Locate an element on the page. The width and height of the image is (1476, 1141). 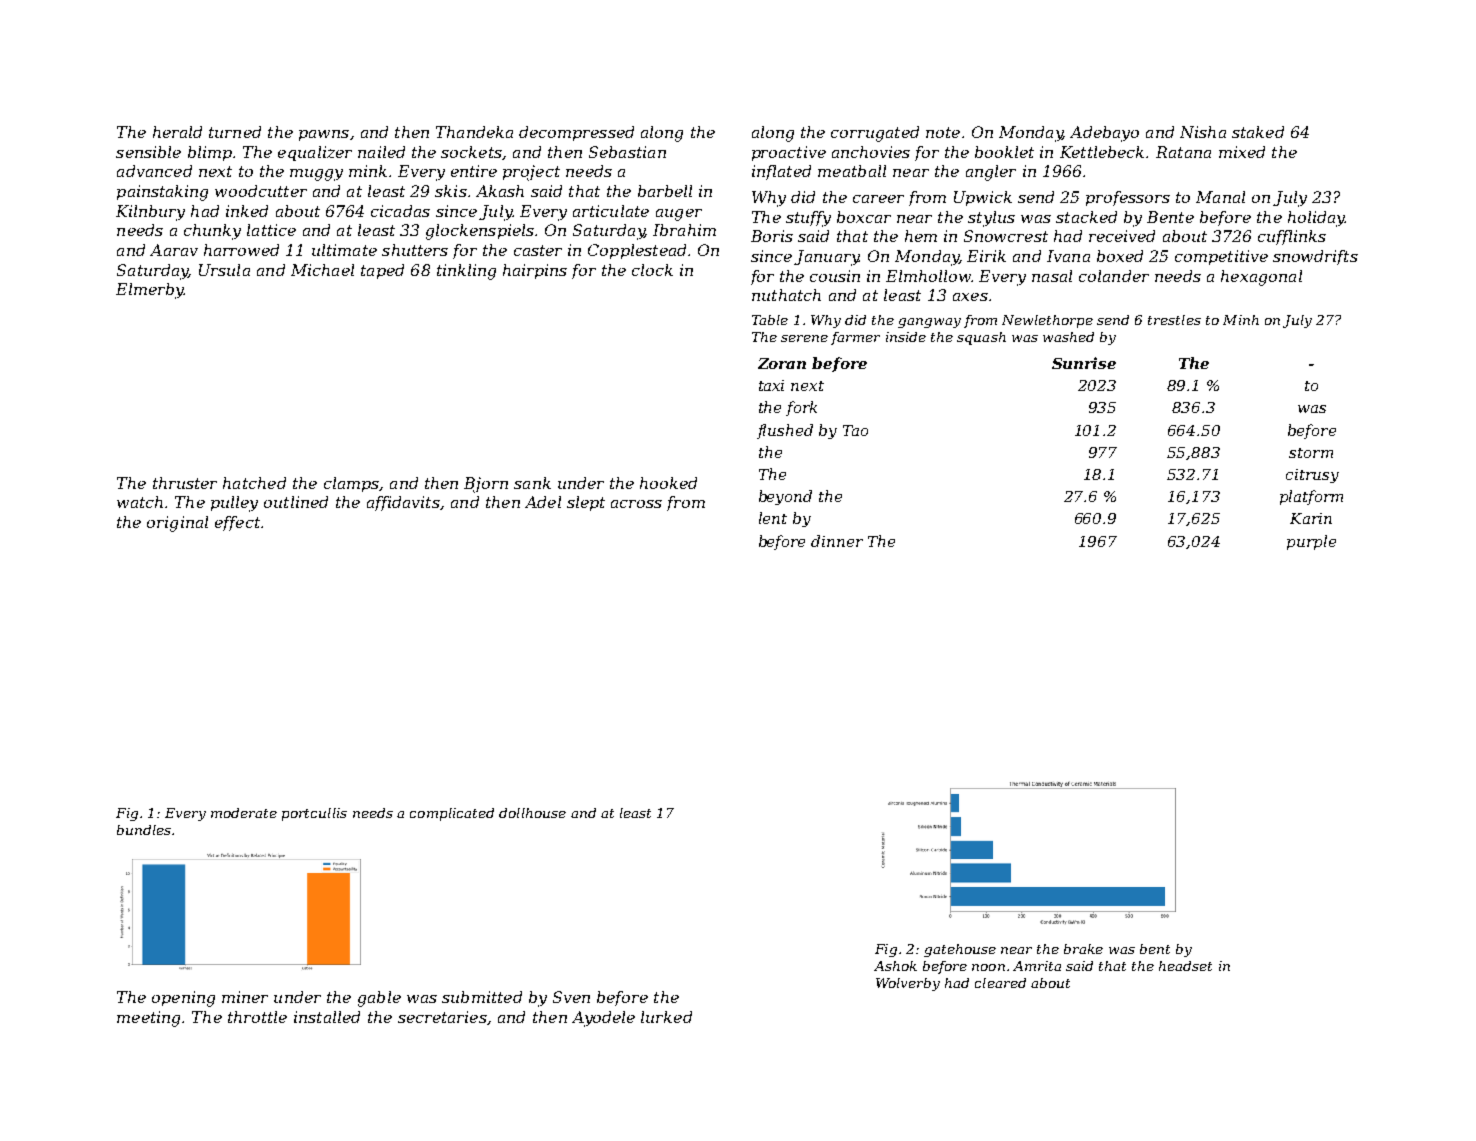
serene is located at coordinates (804, 338).
